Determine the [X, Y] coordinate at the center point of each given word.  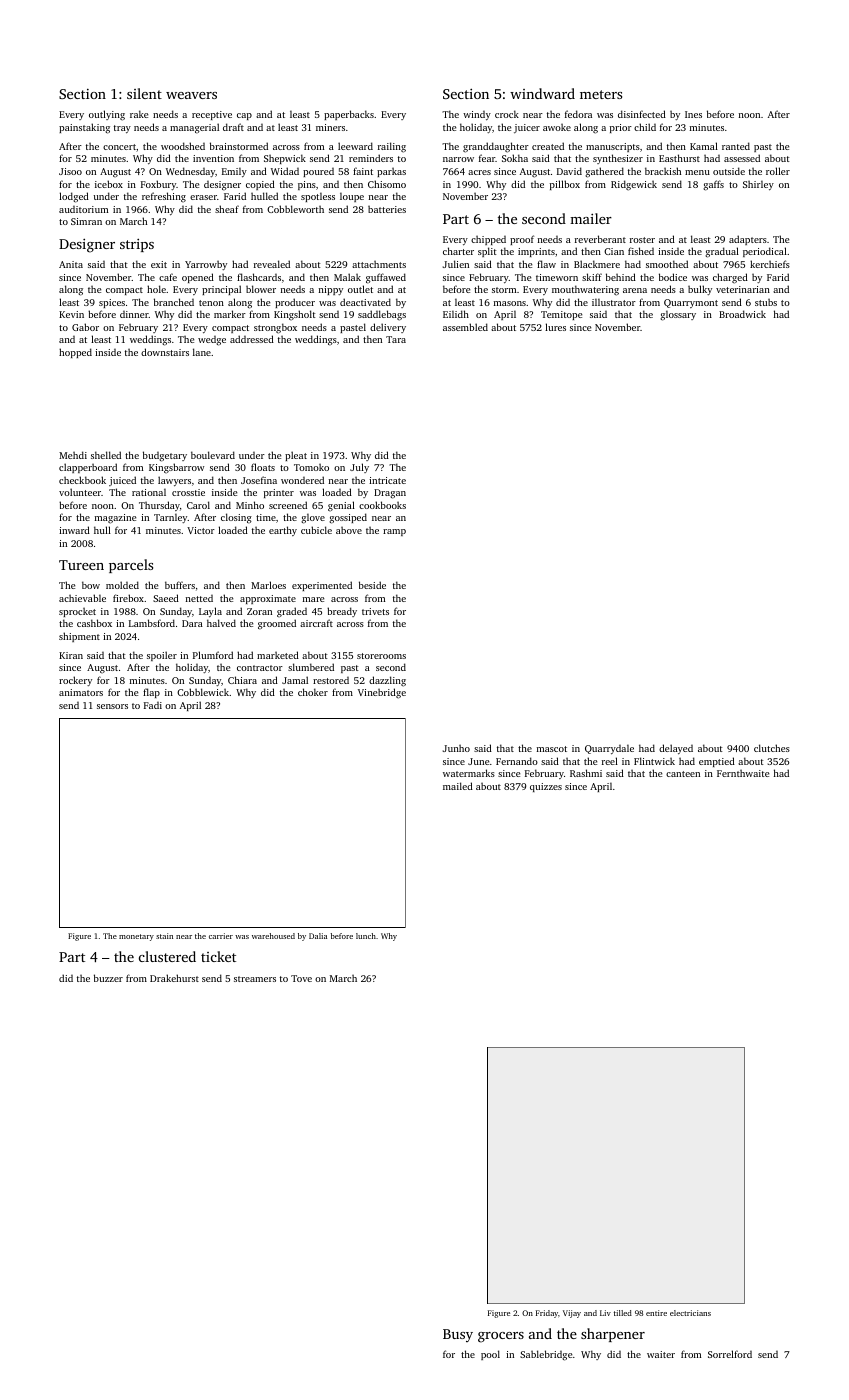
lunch [366, 936]
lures [555, 327]
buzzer [108, 978]
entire [656, 1313]
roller [778, 171]
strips [137, 245]
